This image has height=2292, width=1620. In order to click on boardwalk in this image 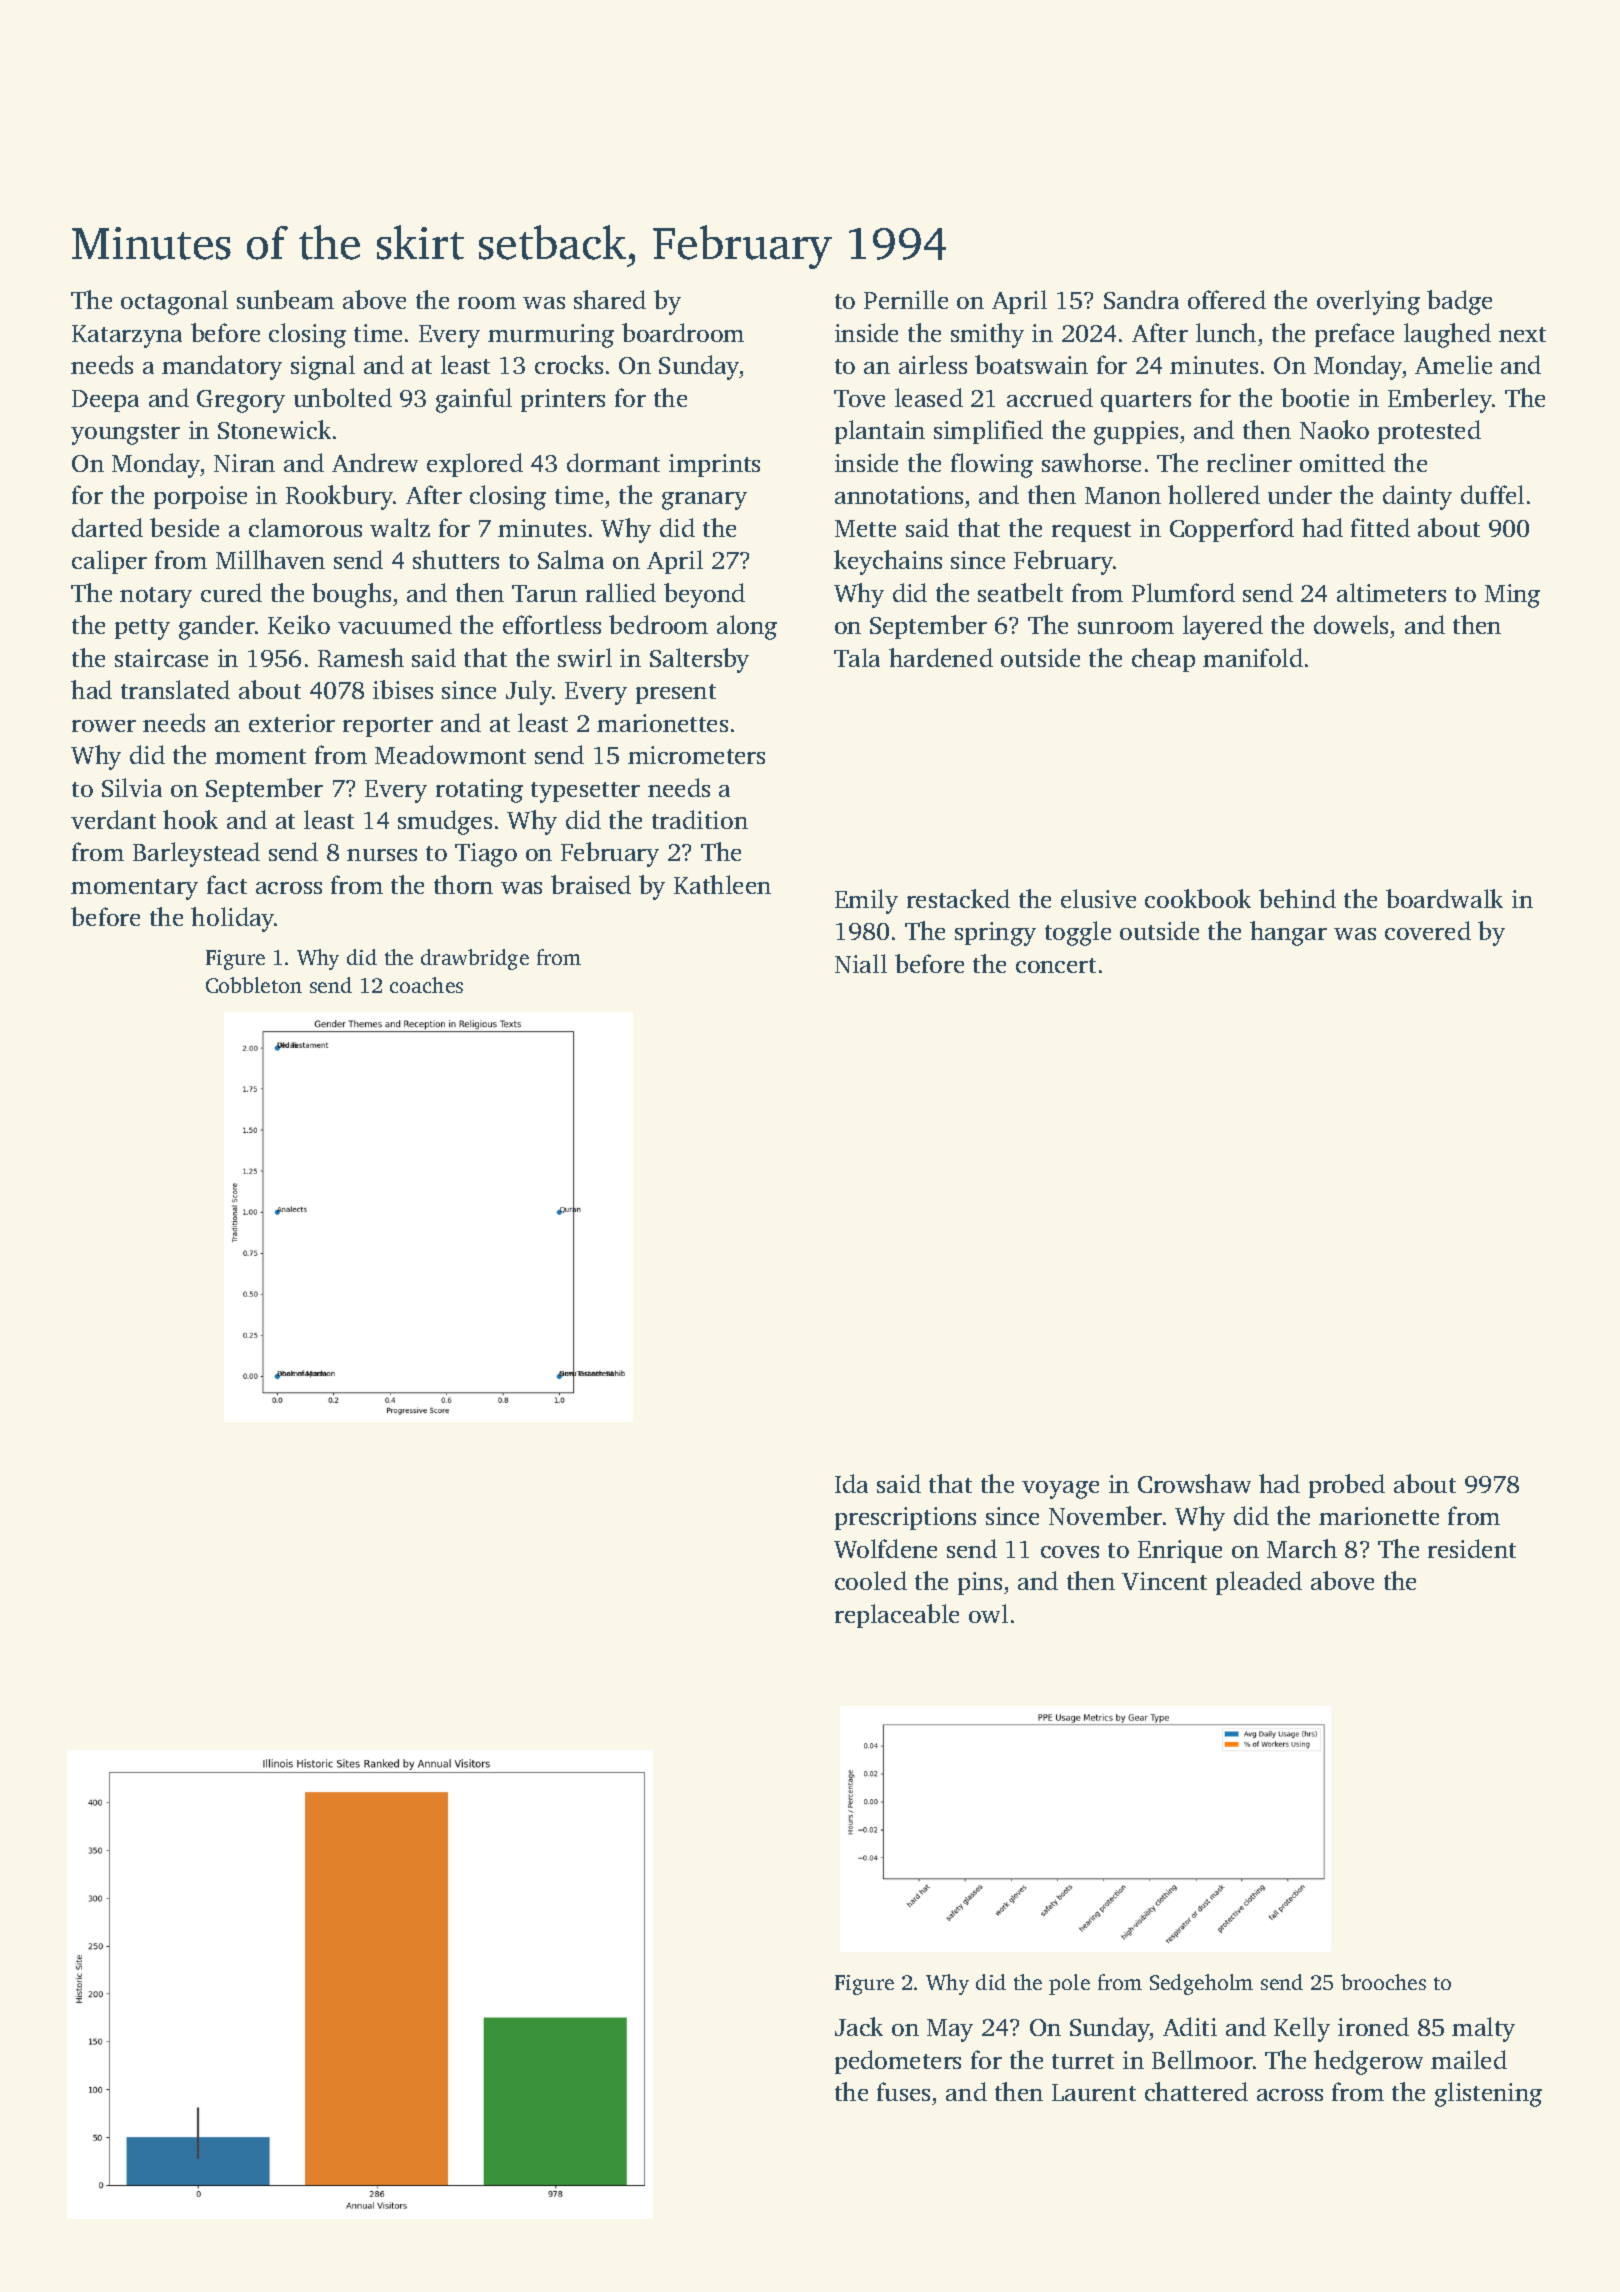, I will do `click(1444, 898)`.
